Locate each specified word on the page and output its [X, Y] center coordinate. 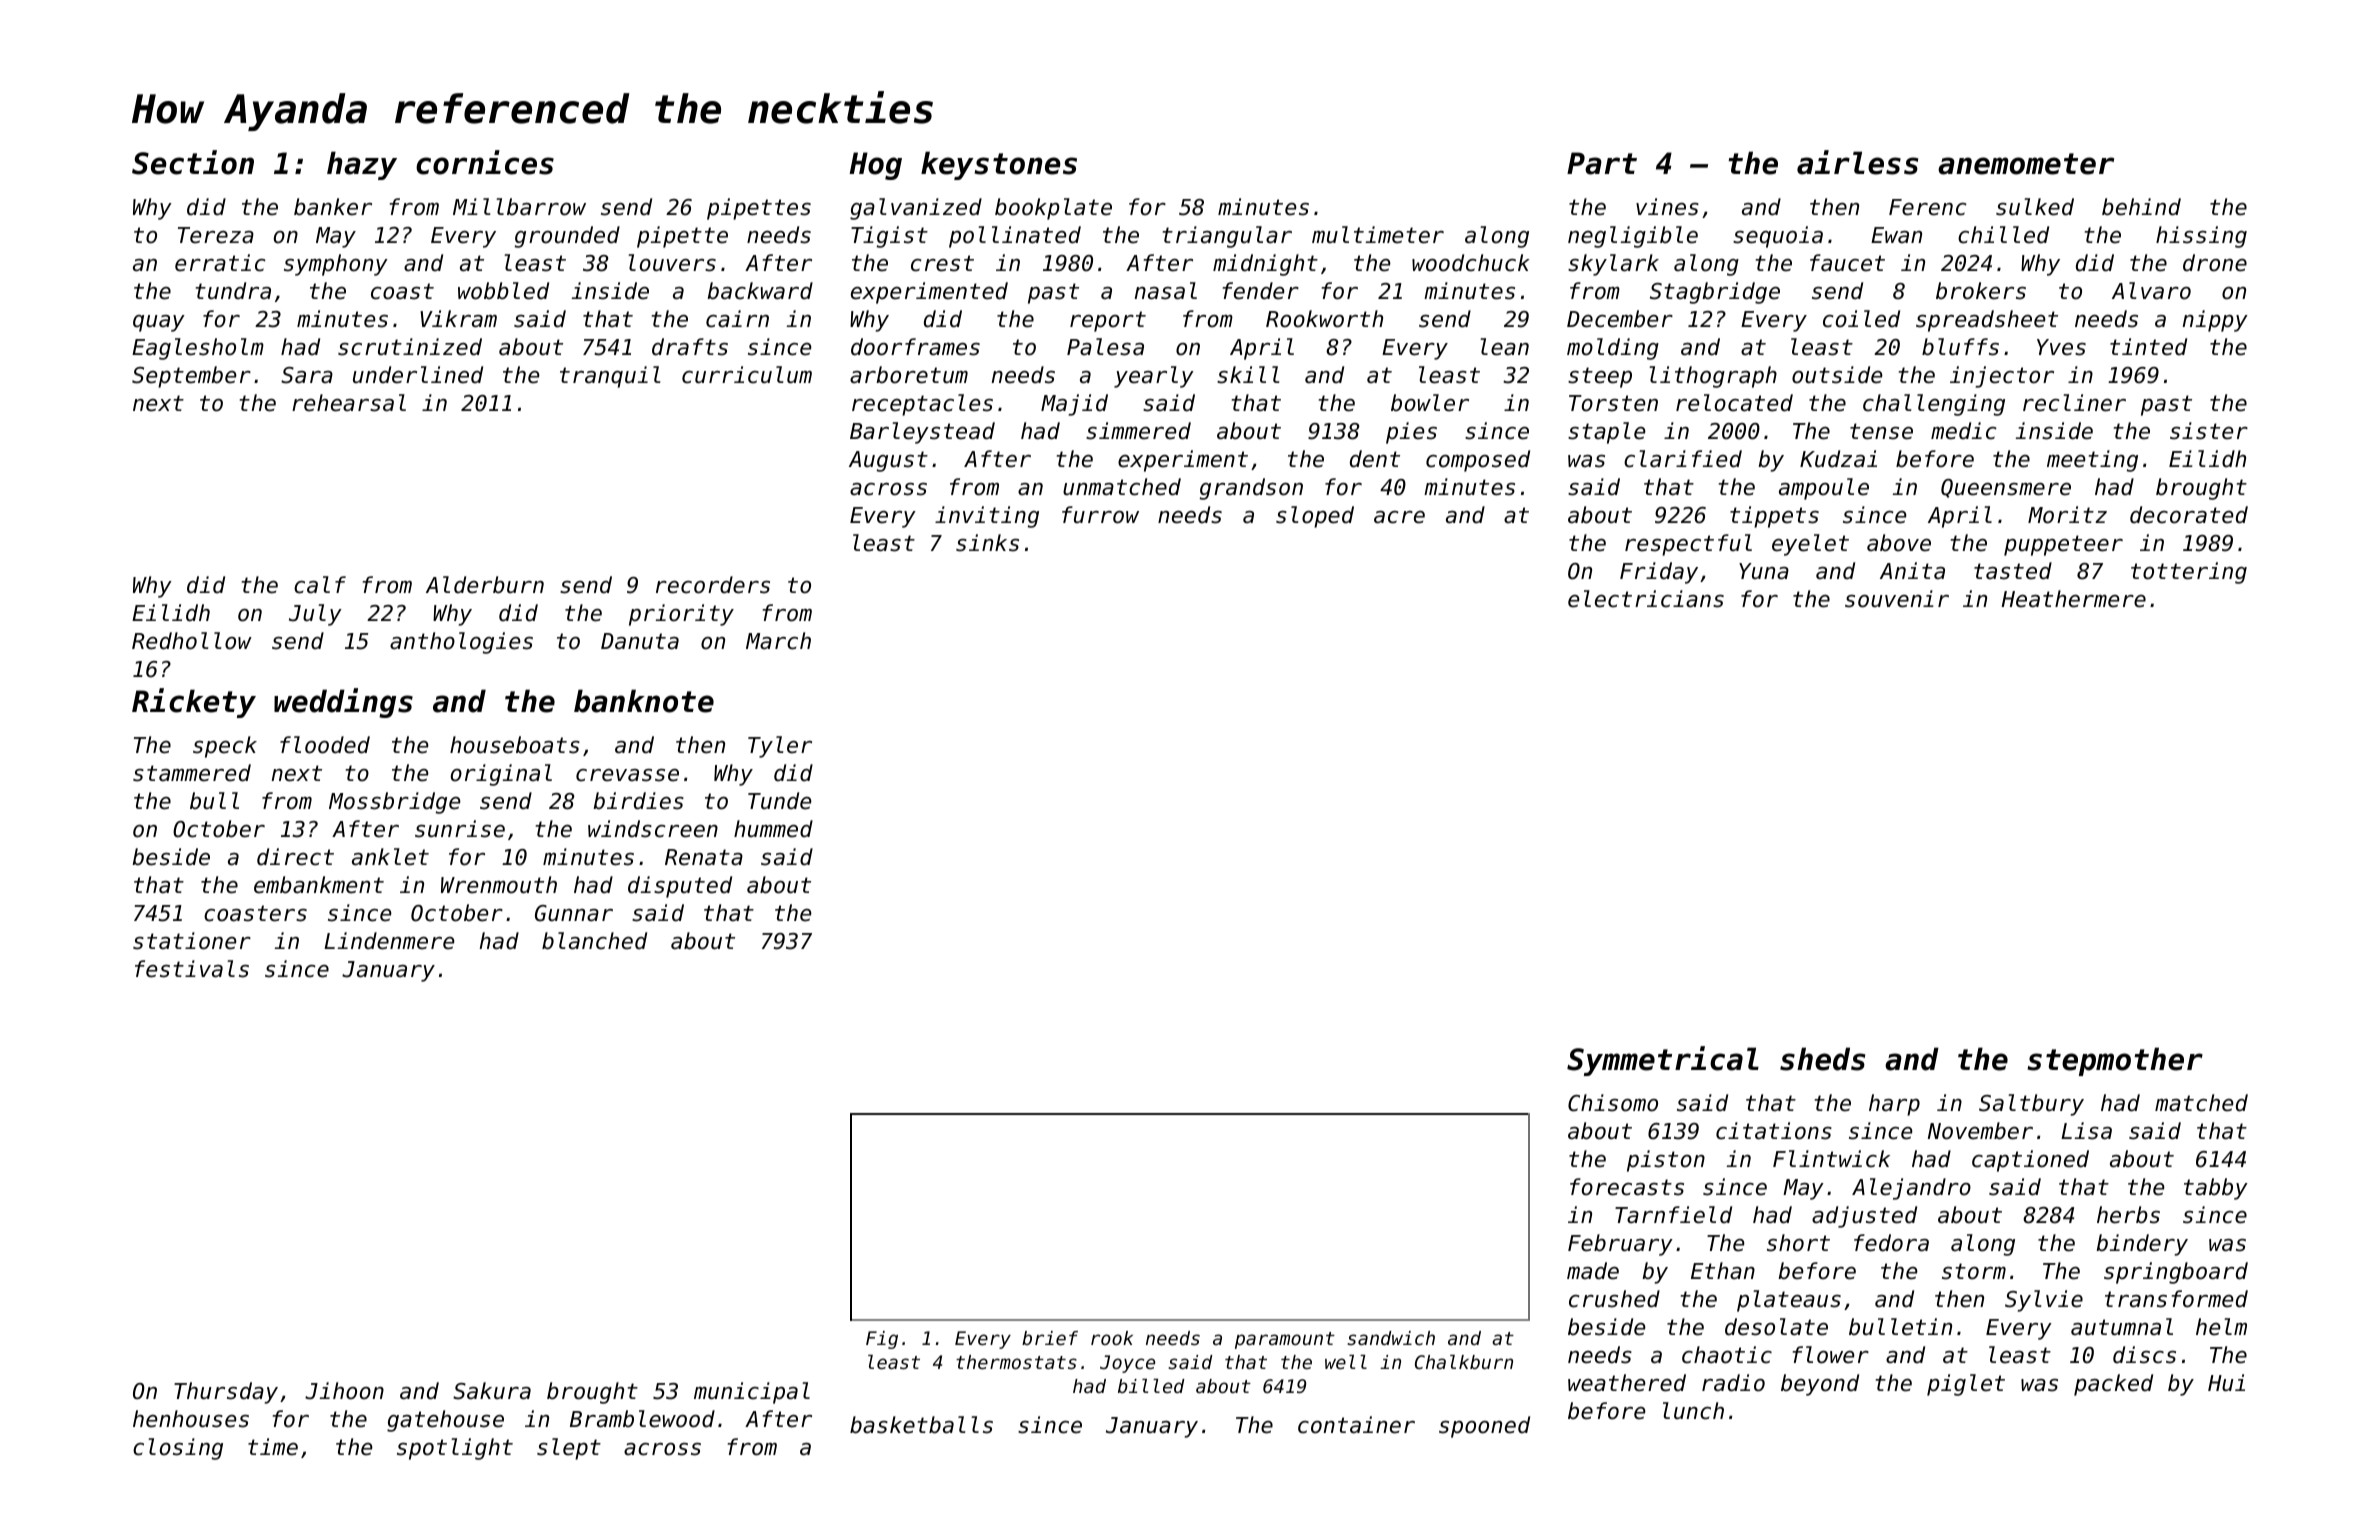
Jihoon [344, 1391]
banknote [644, 701]
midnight [1265, 265]
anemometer [2026, 164]
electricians [1646, 599]
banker [333, 207]
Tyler [780, 747]
